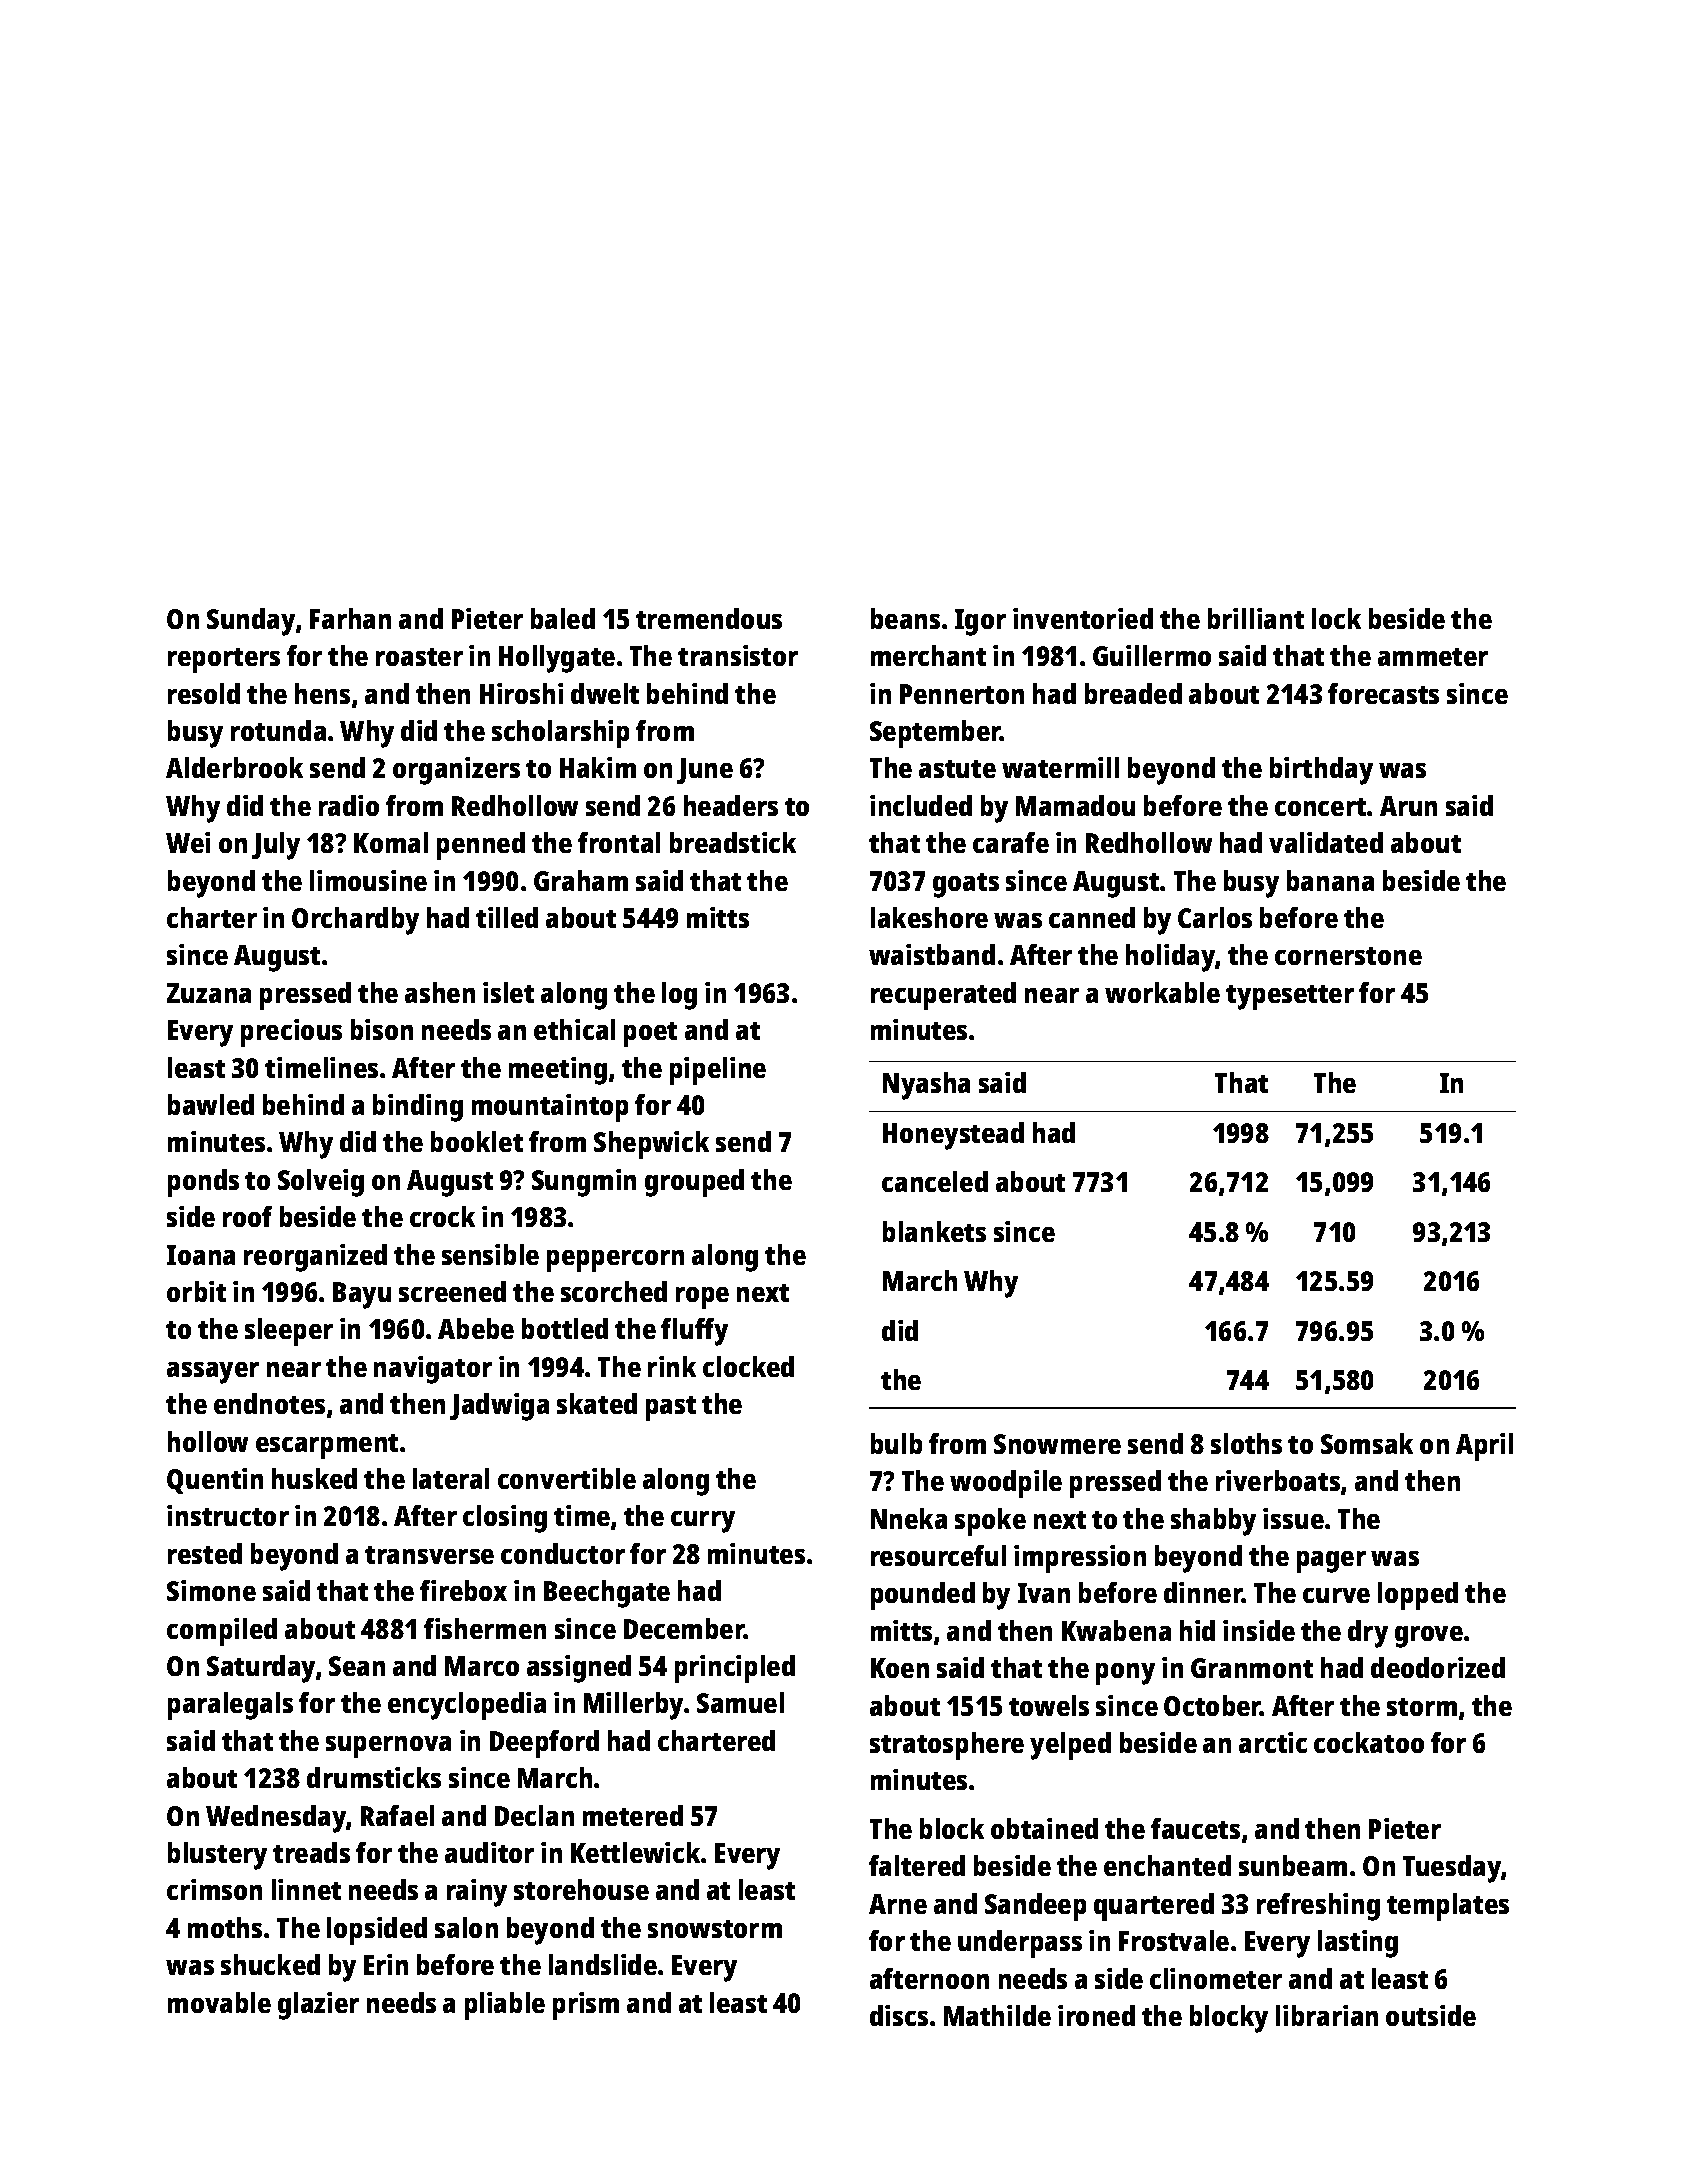  What do you see at coordinates (228, 1515) in the page?
I see `instructor` at bounding box center [228, 1515].
